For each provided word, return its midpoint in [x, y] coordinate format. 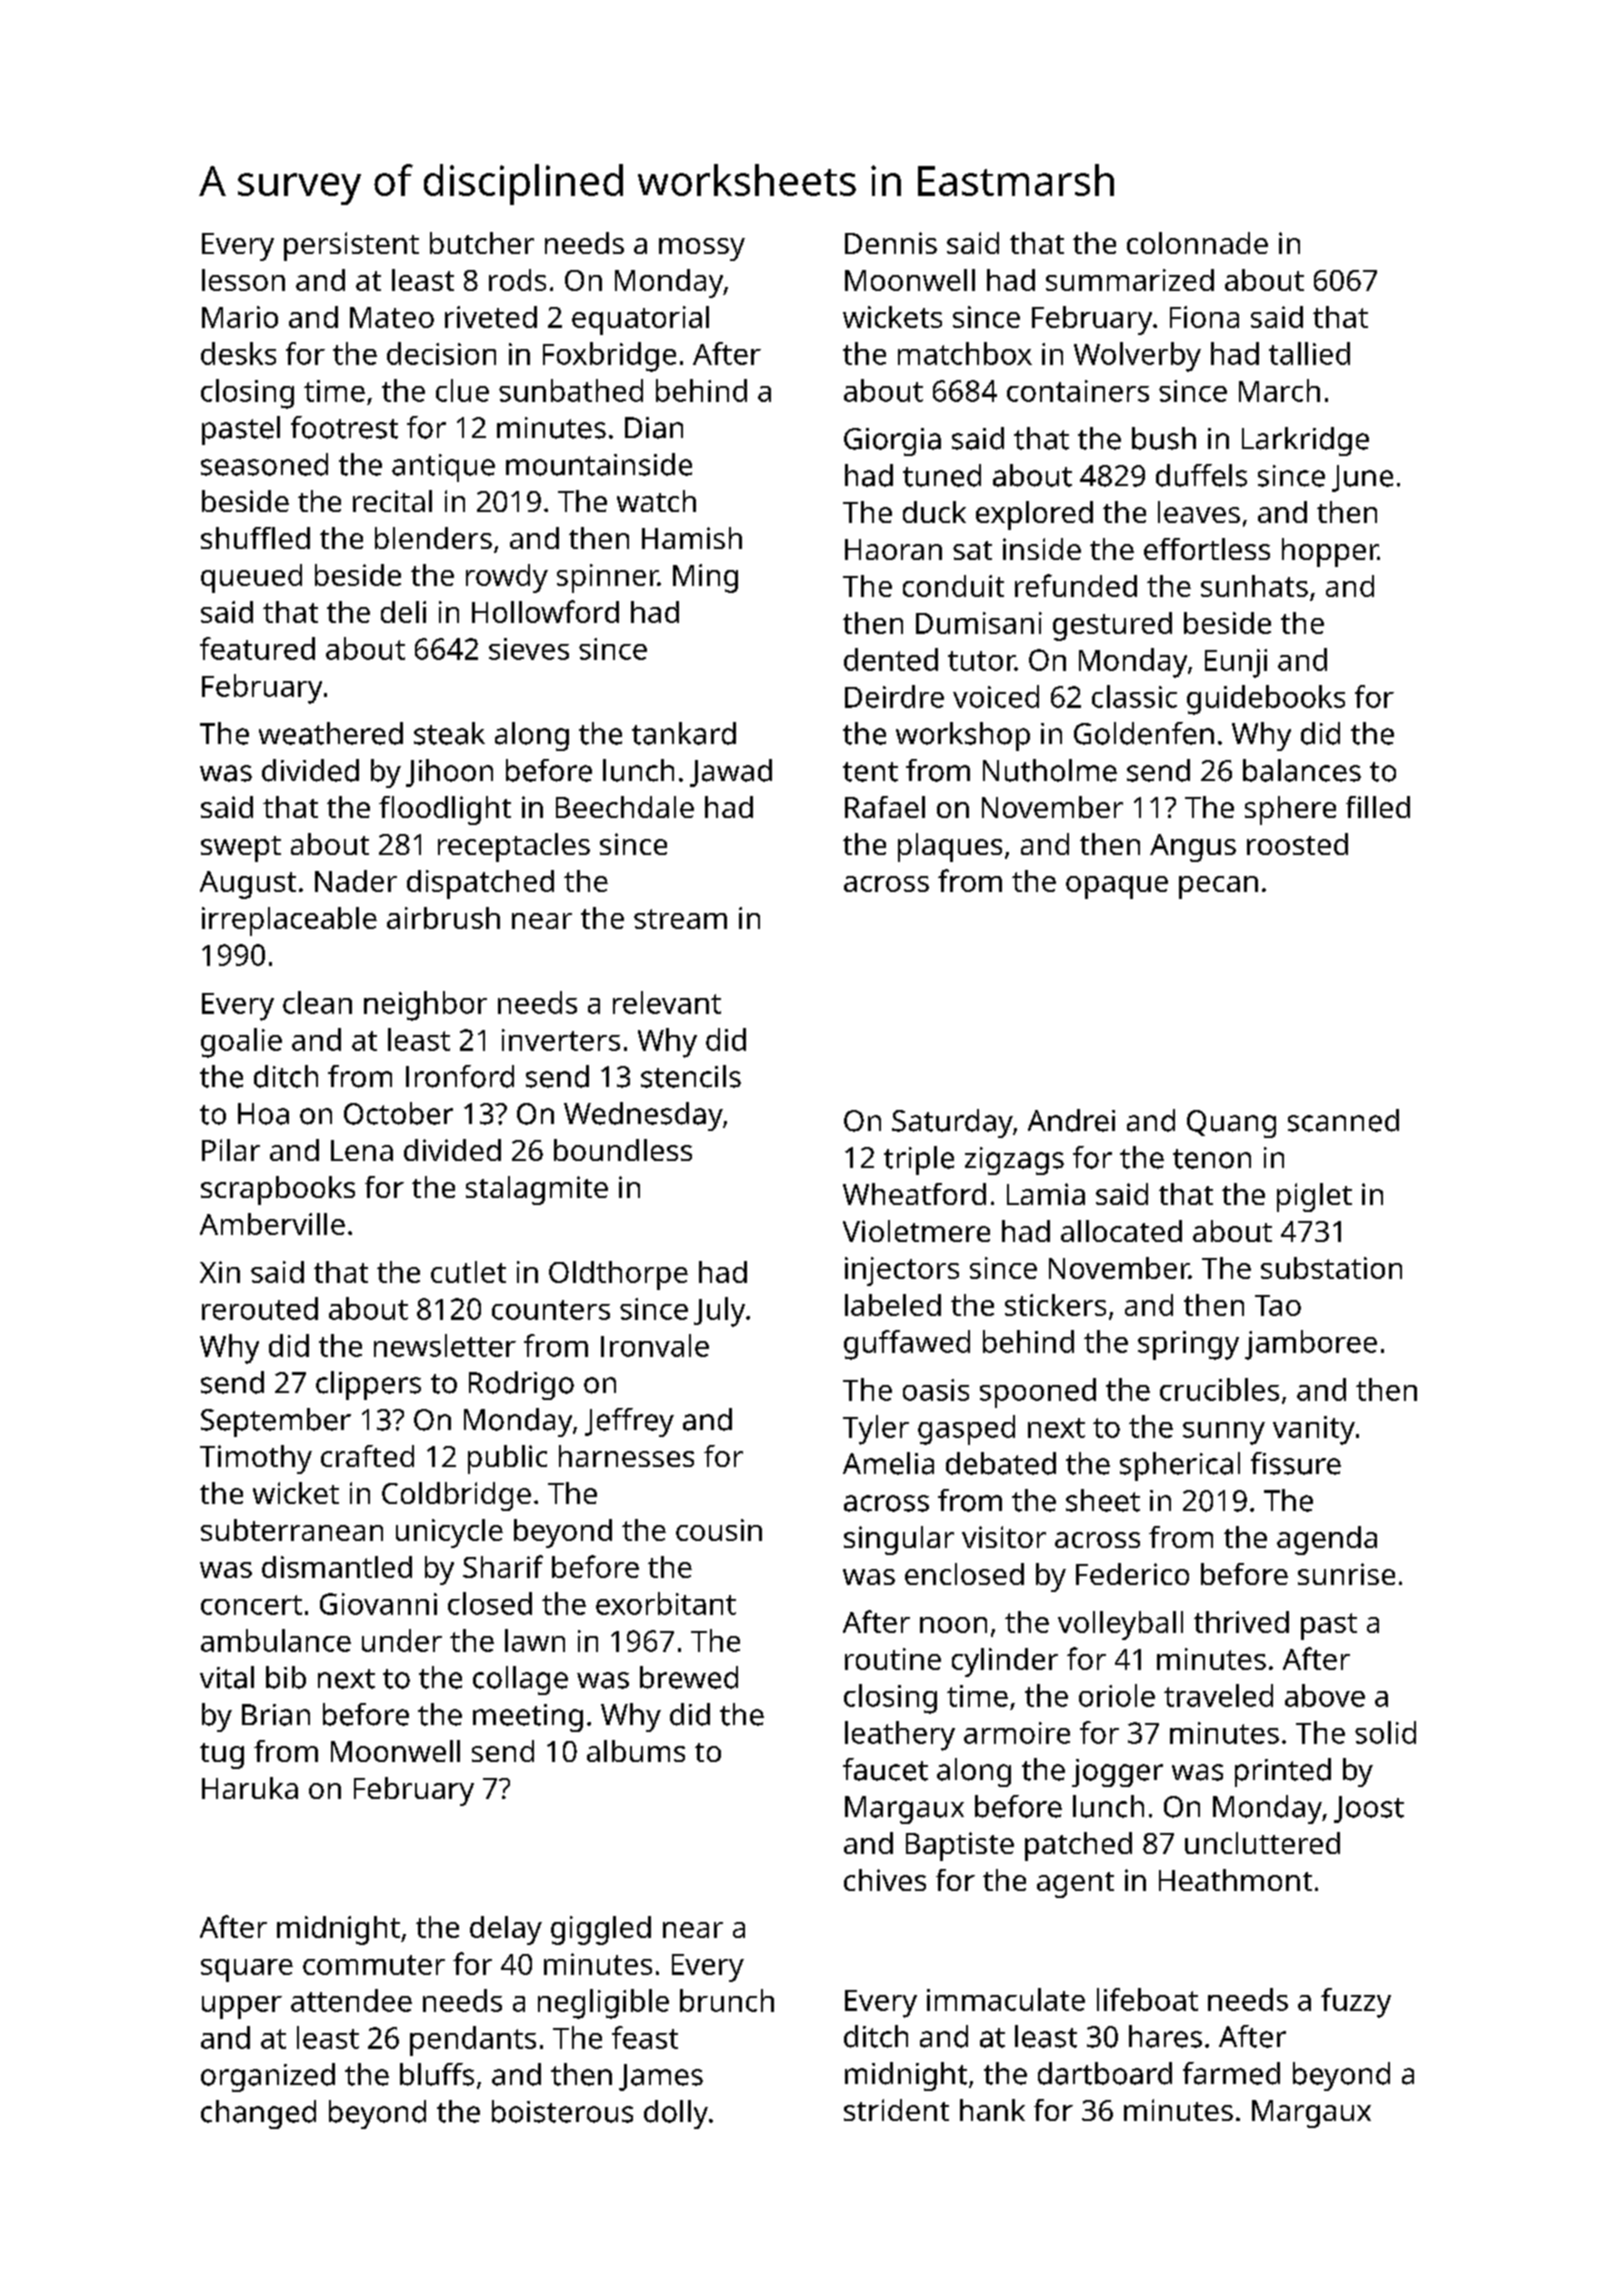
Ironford [460, 1076]
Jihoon [449, 773]
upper [242, 2007]
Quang [1231, 1124]
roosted [1297, 844]
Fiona [1204, 317]
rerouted [260, 1308]
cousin [719, 1530]
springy [1188, 1345]
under [402, 1640]
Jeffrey [629, 1422]
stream [680, 919]
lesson [243, 280]
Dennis [891, 243]
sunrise [1346, 1574]
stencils [691, 1076]
